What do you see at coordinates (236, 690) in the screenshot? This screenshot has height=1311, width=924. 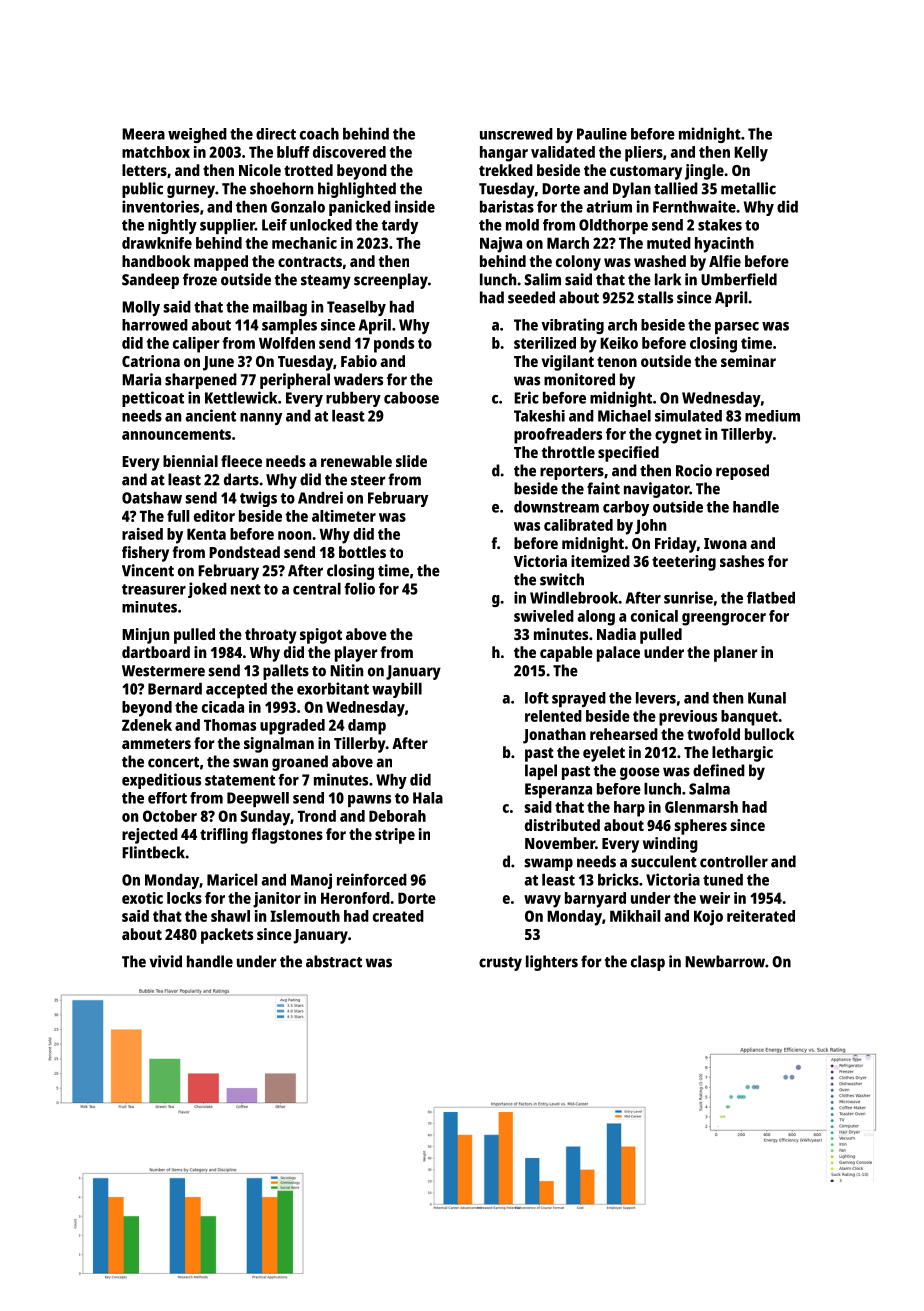 I see `accepted` at bounding box center [236, 690].
